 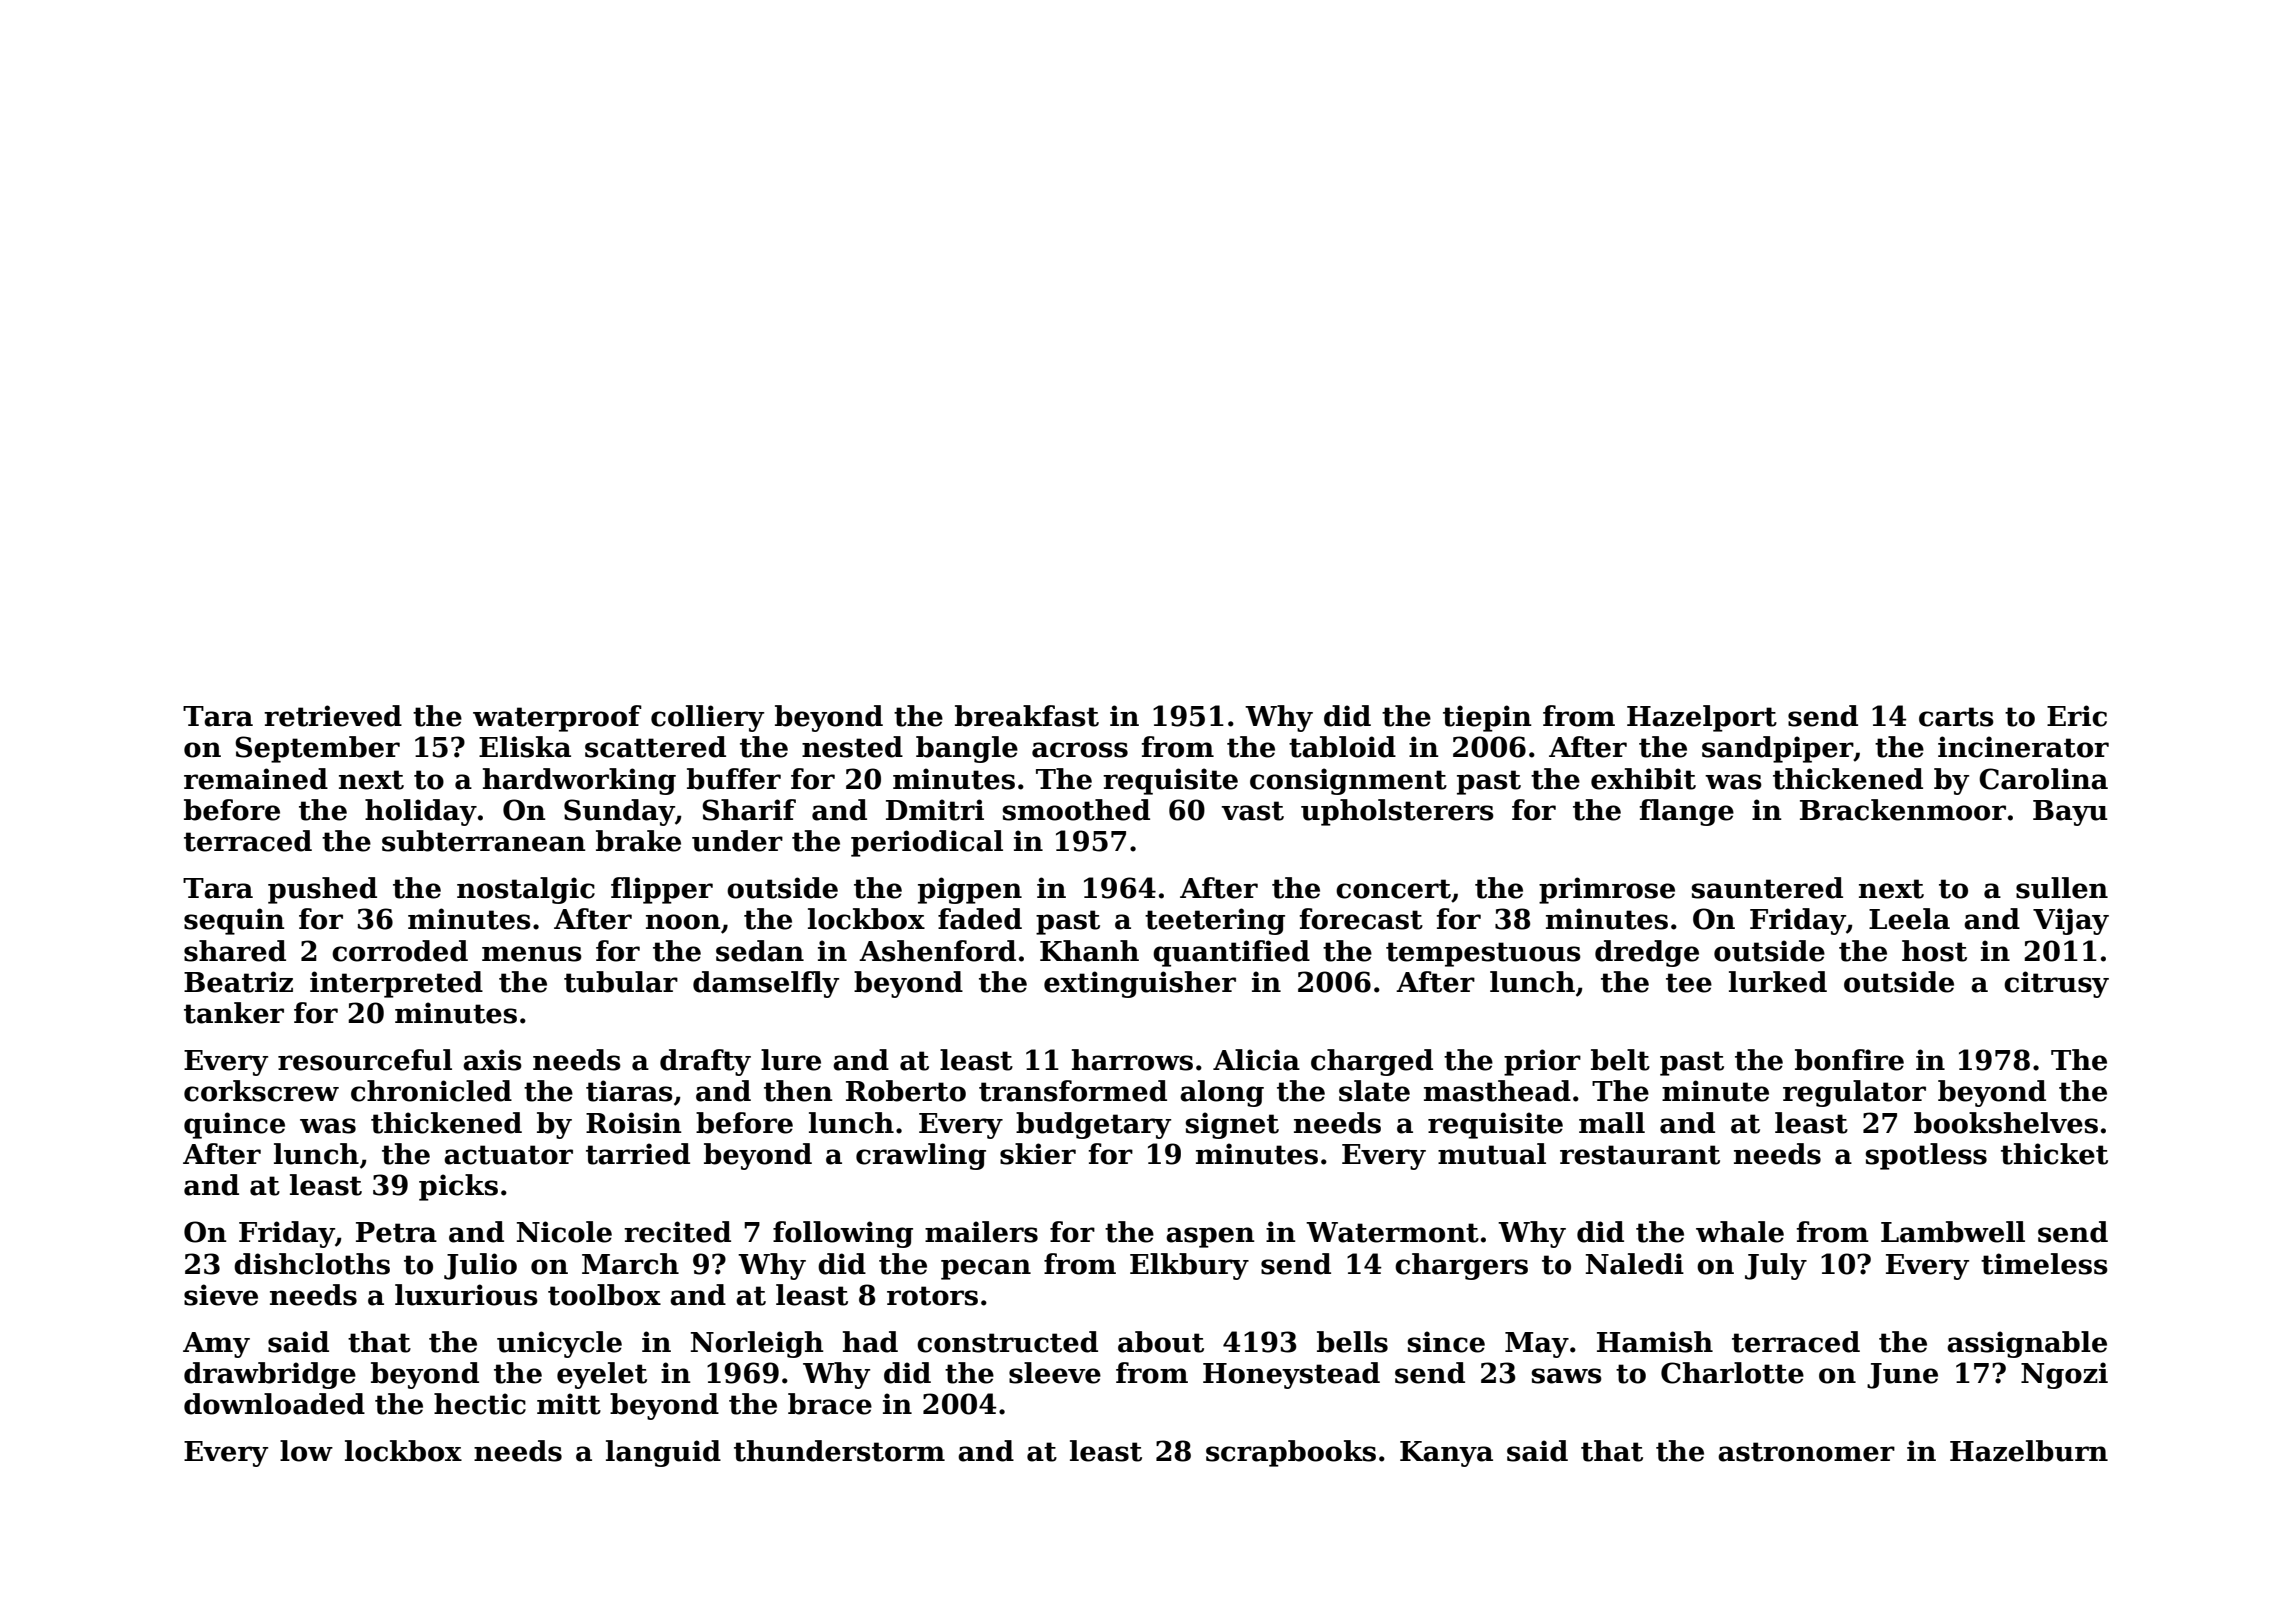 I want to click on waterproof, so click(x=557, y=718).
